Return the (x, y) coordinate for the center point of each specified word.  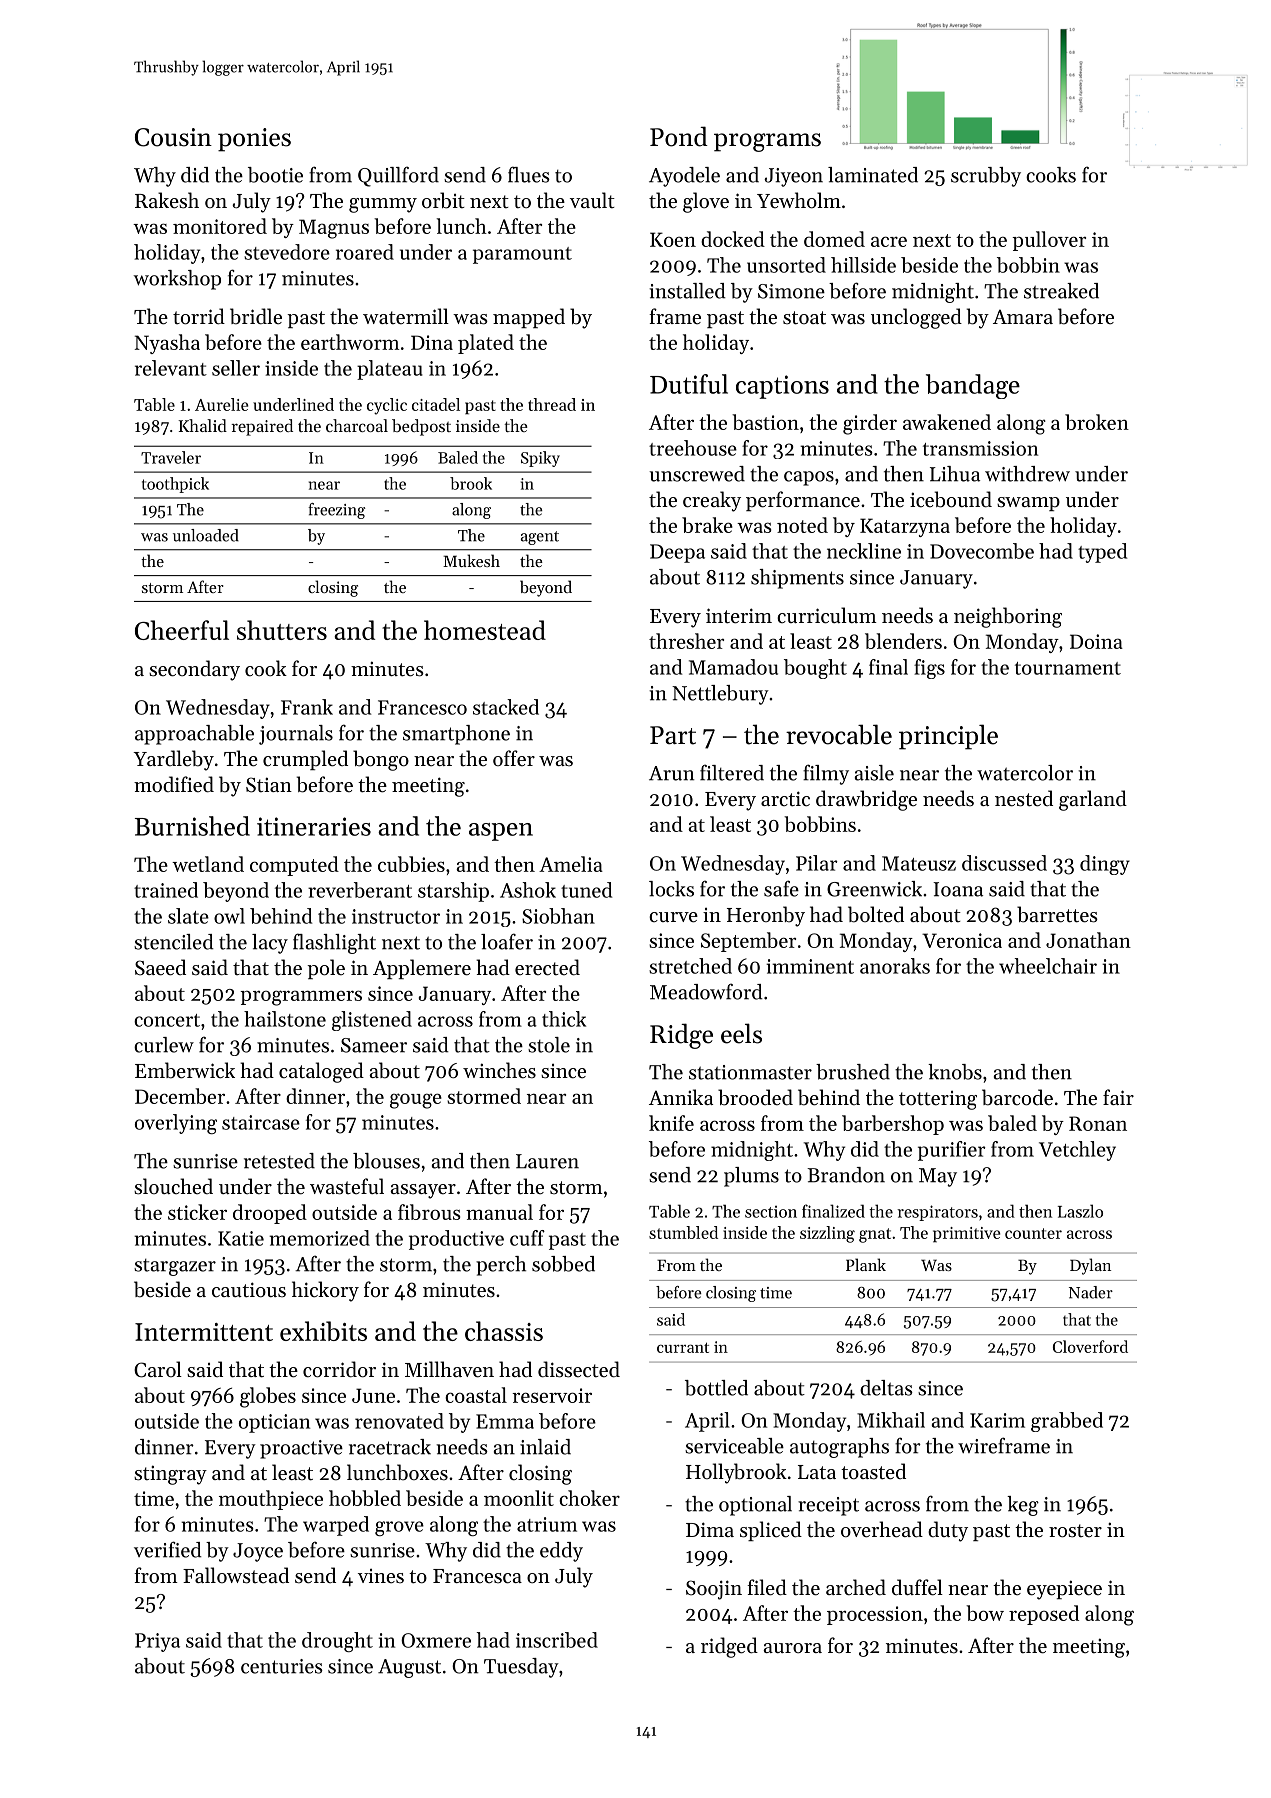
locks (671, 889)
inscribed (557, 1640)
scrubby (986, 177)
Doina (1096, 641)
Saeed (160, 967)
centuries (282, 1666)
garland (1093, 800)
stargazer (175, 1267)
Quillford (398, 176)
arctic (785, 799)
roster (1075, 1531)
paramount (522, 255)
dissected (579, 1369)
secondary (194, 670)
